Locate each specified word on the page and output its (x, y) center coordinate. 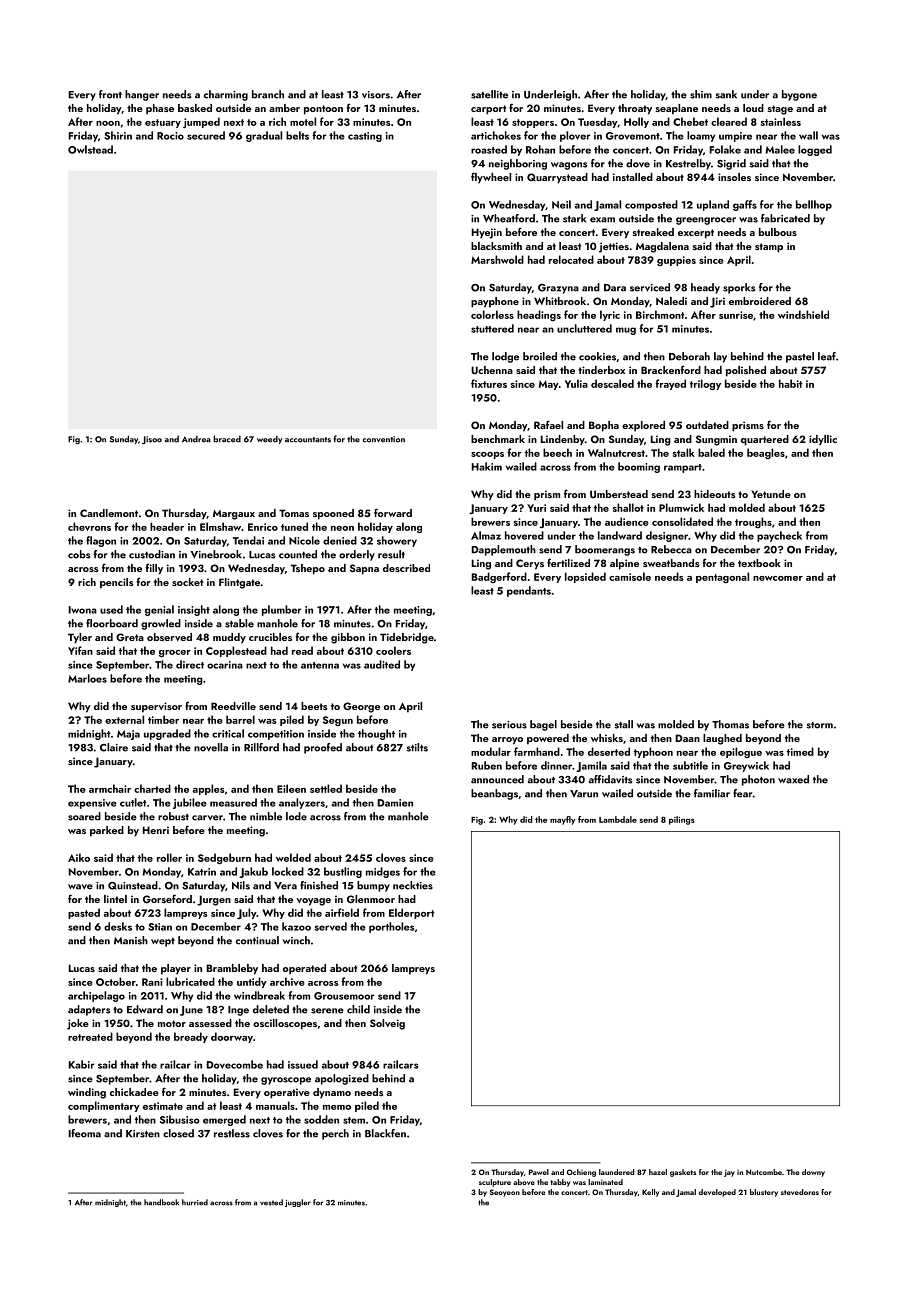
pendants (529, 591)
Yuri (536, 508)
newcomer (778, 578)
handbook (161, 1202)
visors (376, 95)
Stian (160, 927)
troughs (753, 522)
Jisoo (152, 440)
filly (154, 569)
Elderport (412, 913)
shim (701, 94)
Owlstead (90, 149)
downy (813, 1173)
